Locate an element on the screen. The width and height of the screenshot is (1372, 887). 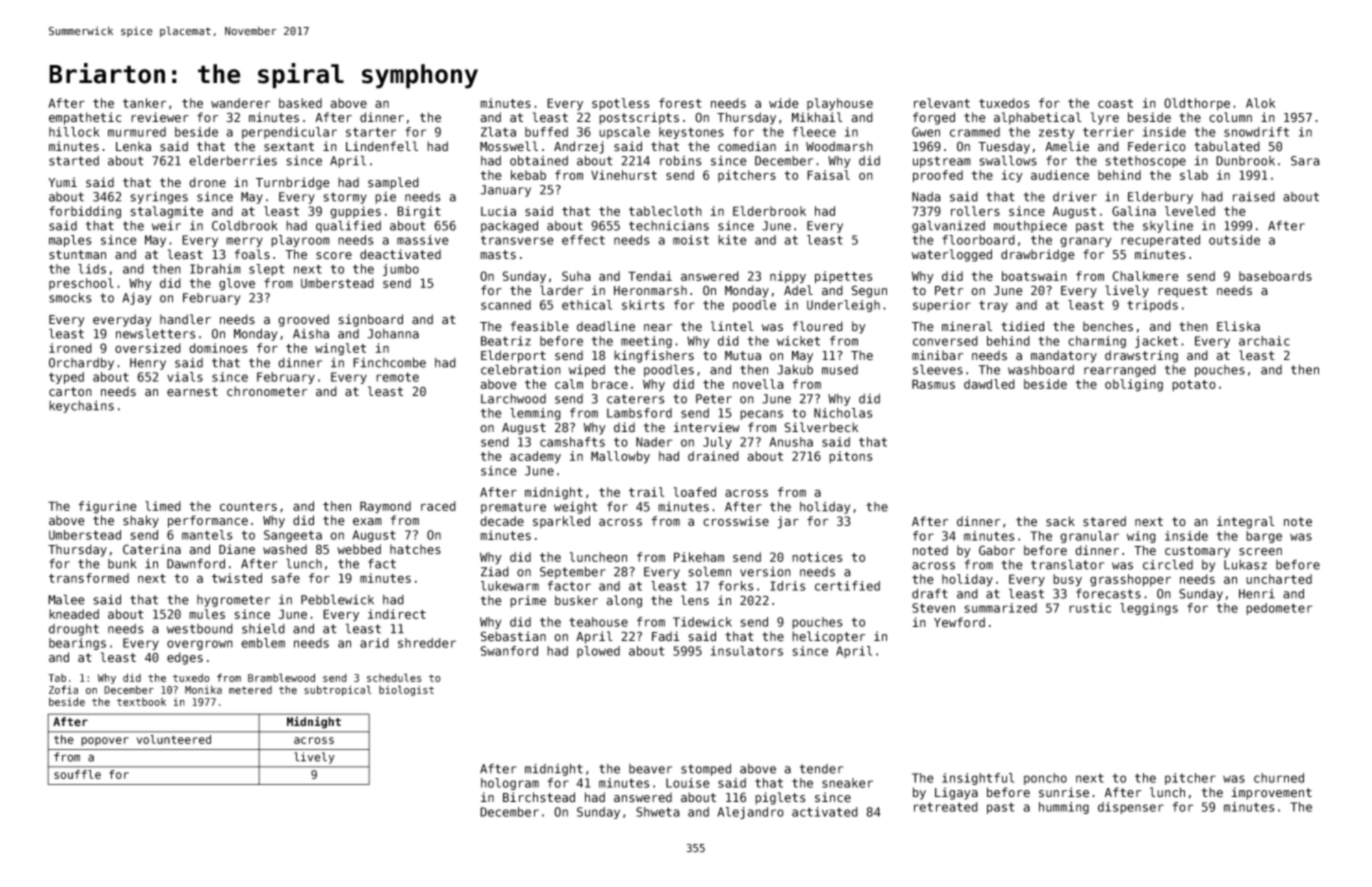
Mallowby is located at coordinates (620, 457).
